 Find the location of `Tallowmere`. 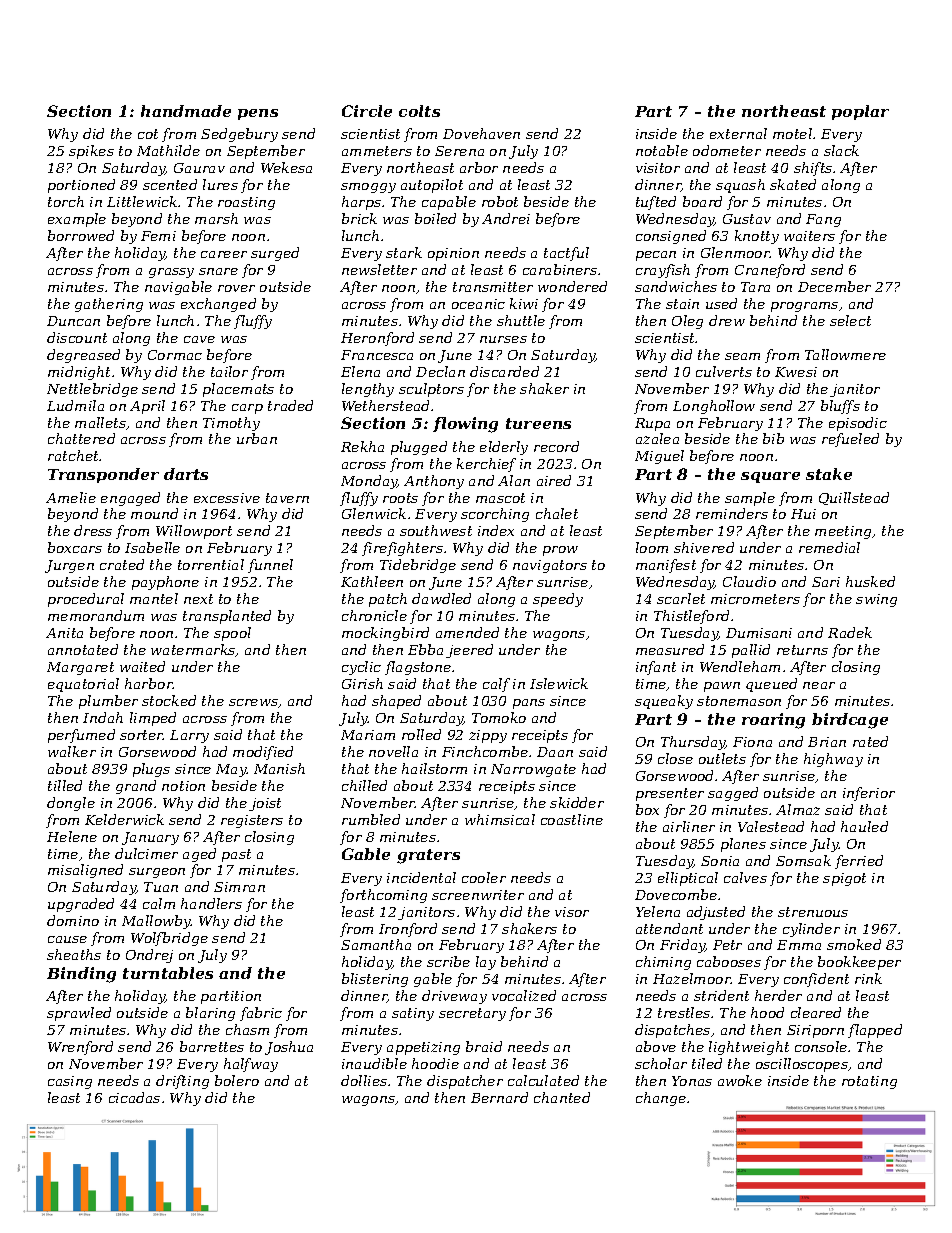

Tallowmere is located at coordinates (845, 354).
